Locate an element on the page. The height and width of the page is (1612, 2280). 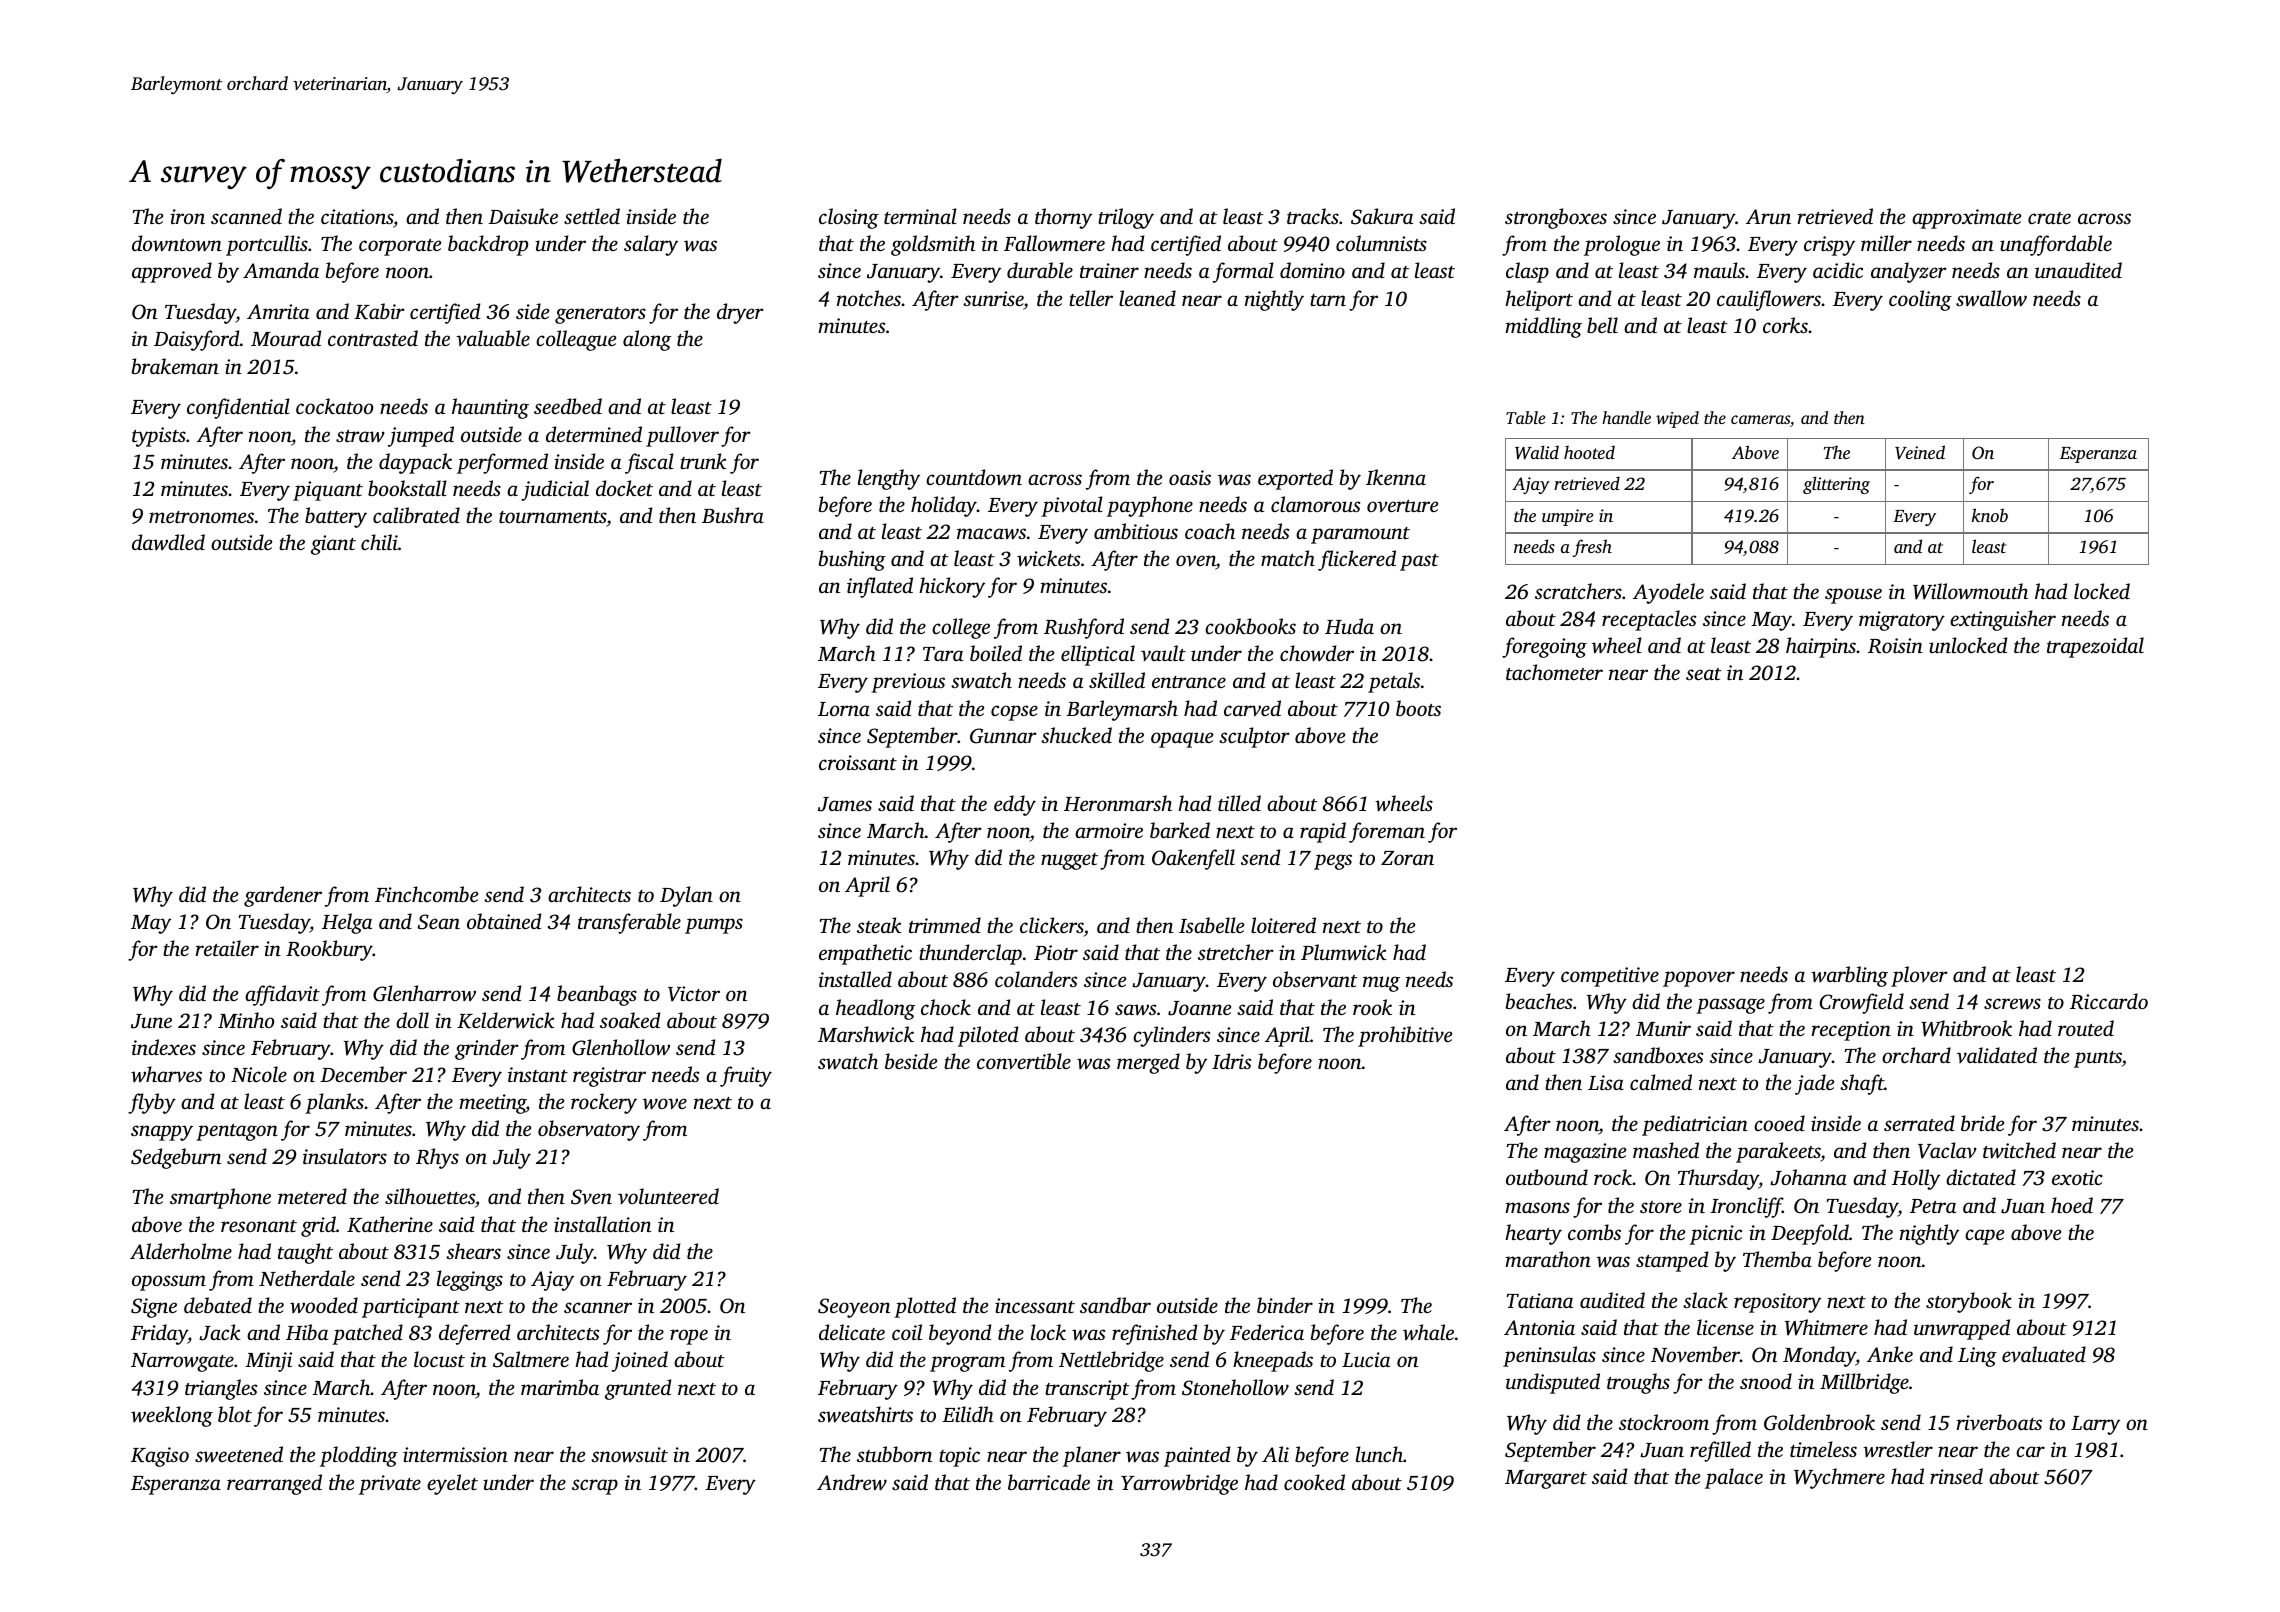
gardener is located at coordinates (283, 896).
